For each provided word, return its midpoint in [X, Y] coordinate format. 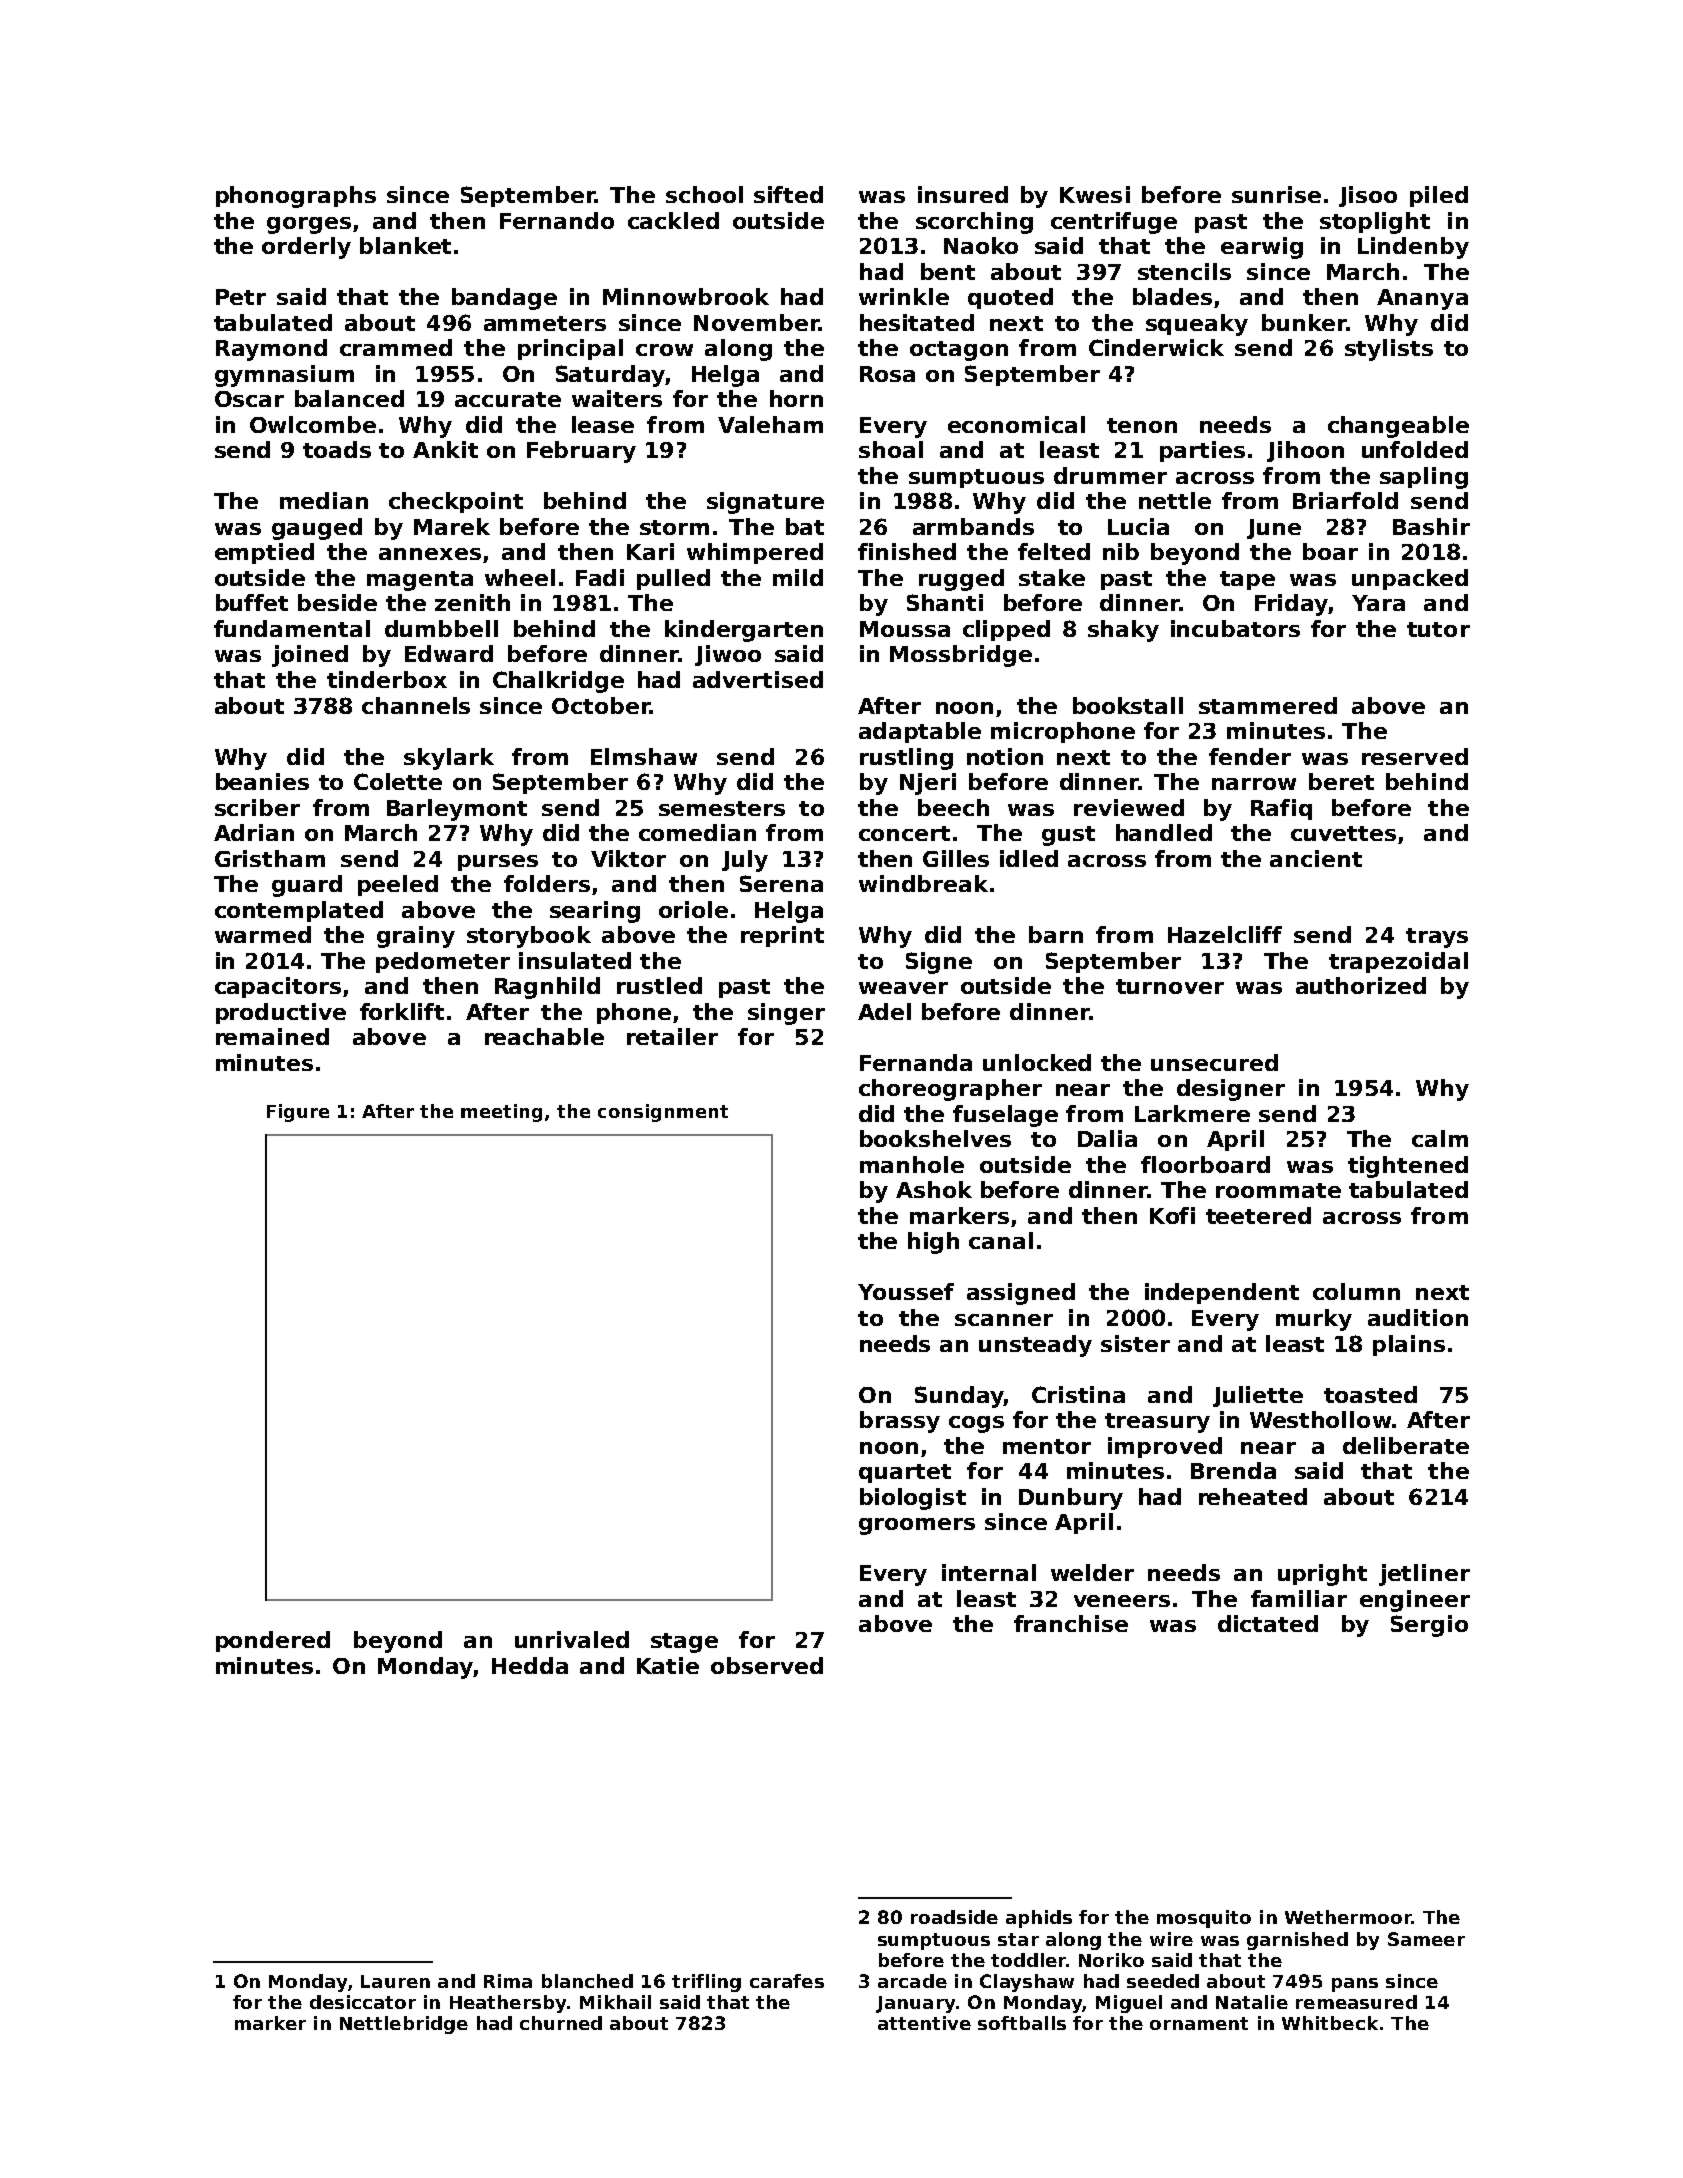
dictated [1268, 1623]
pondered [273, 1641]
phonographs [296, 197]
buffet [252, 602]
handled [1164, 832]
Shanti [945, 602]
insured [963, 194]
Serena [781, 883]
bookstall [1128, 705]
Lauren [395, 1981]
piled [1439, 196]
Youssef [906, 1291]
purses [498, 863]
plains [1409, 1345]
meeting [501, 1113]
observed [767, 1665]
